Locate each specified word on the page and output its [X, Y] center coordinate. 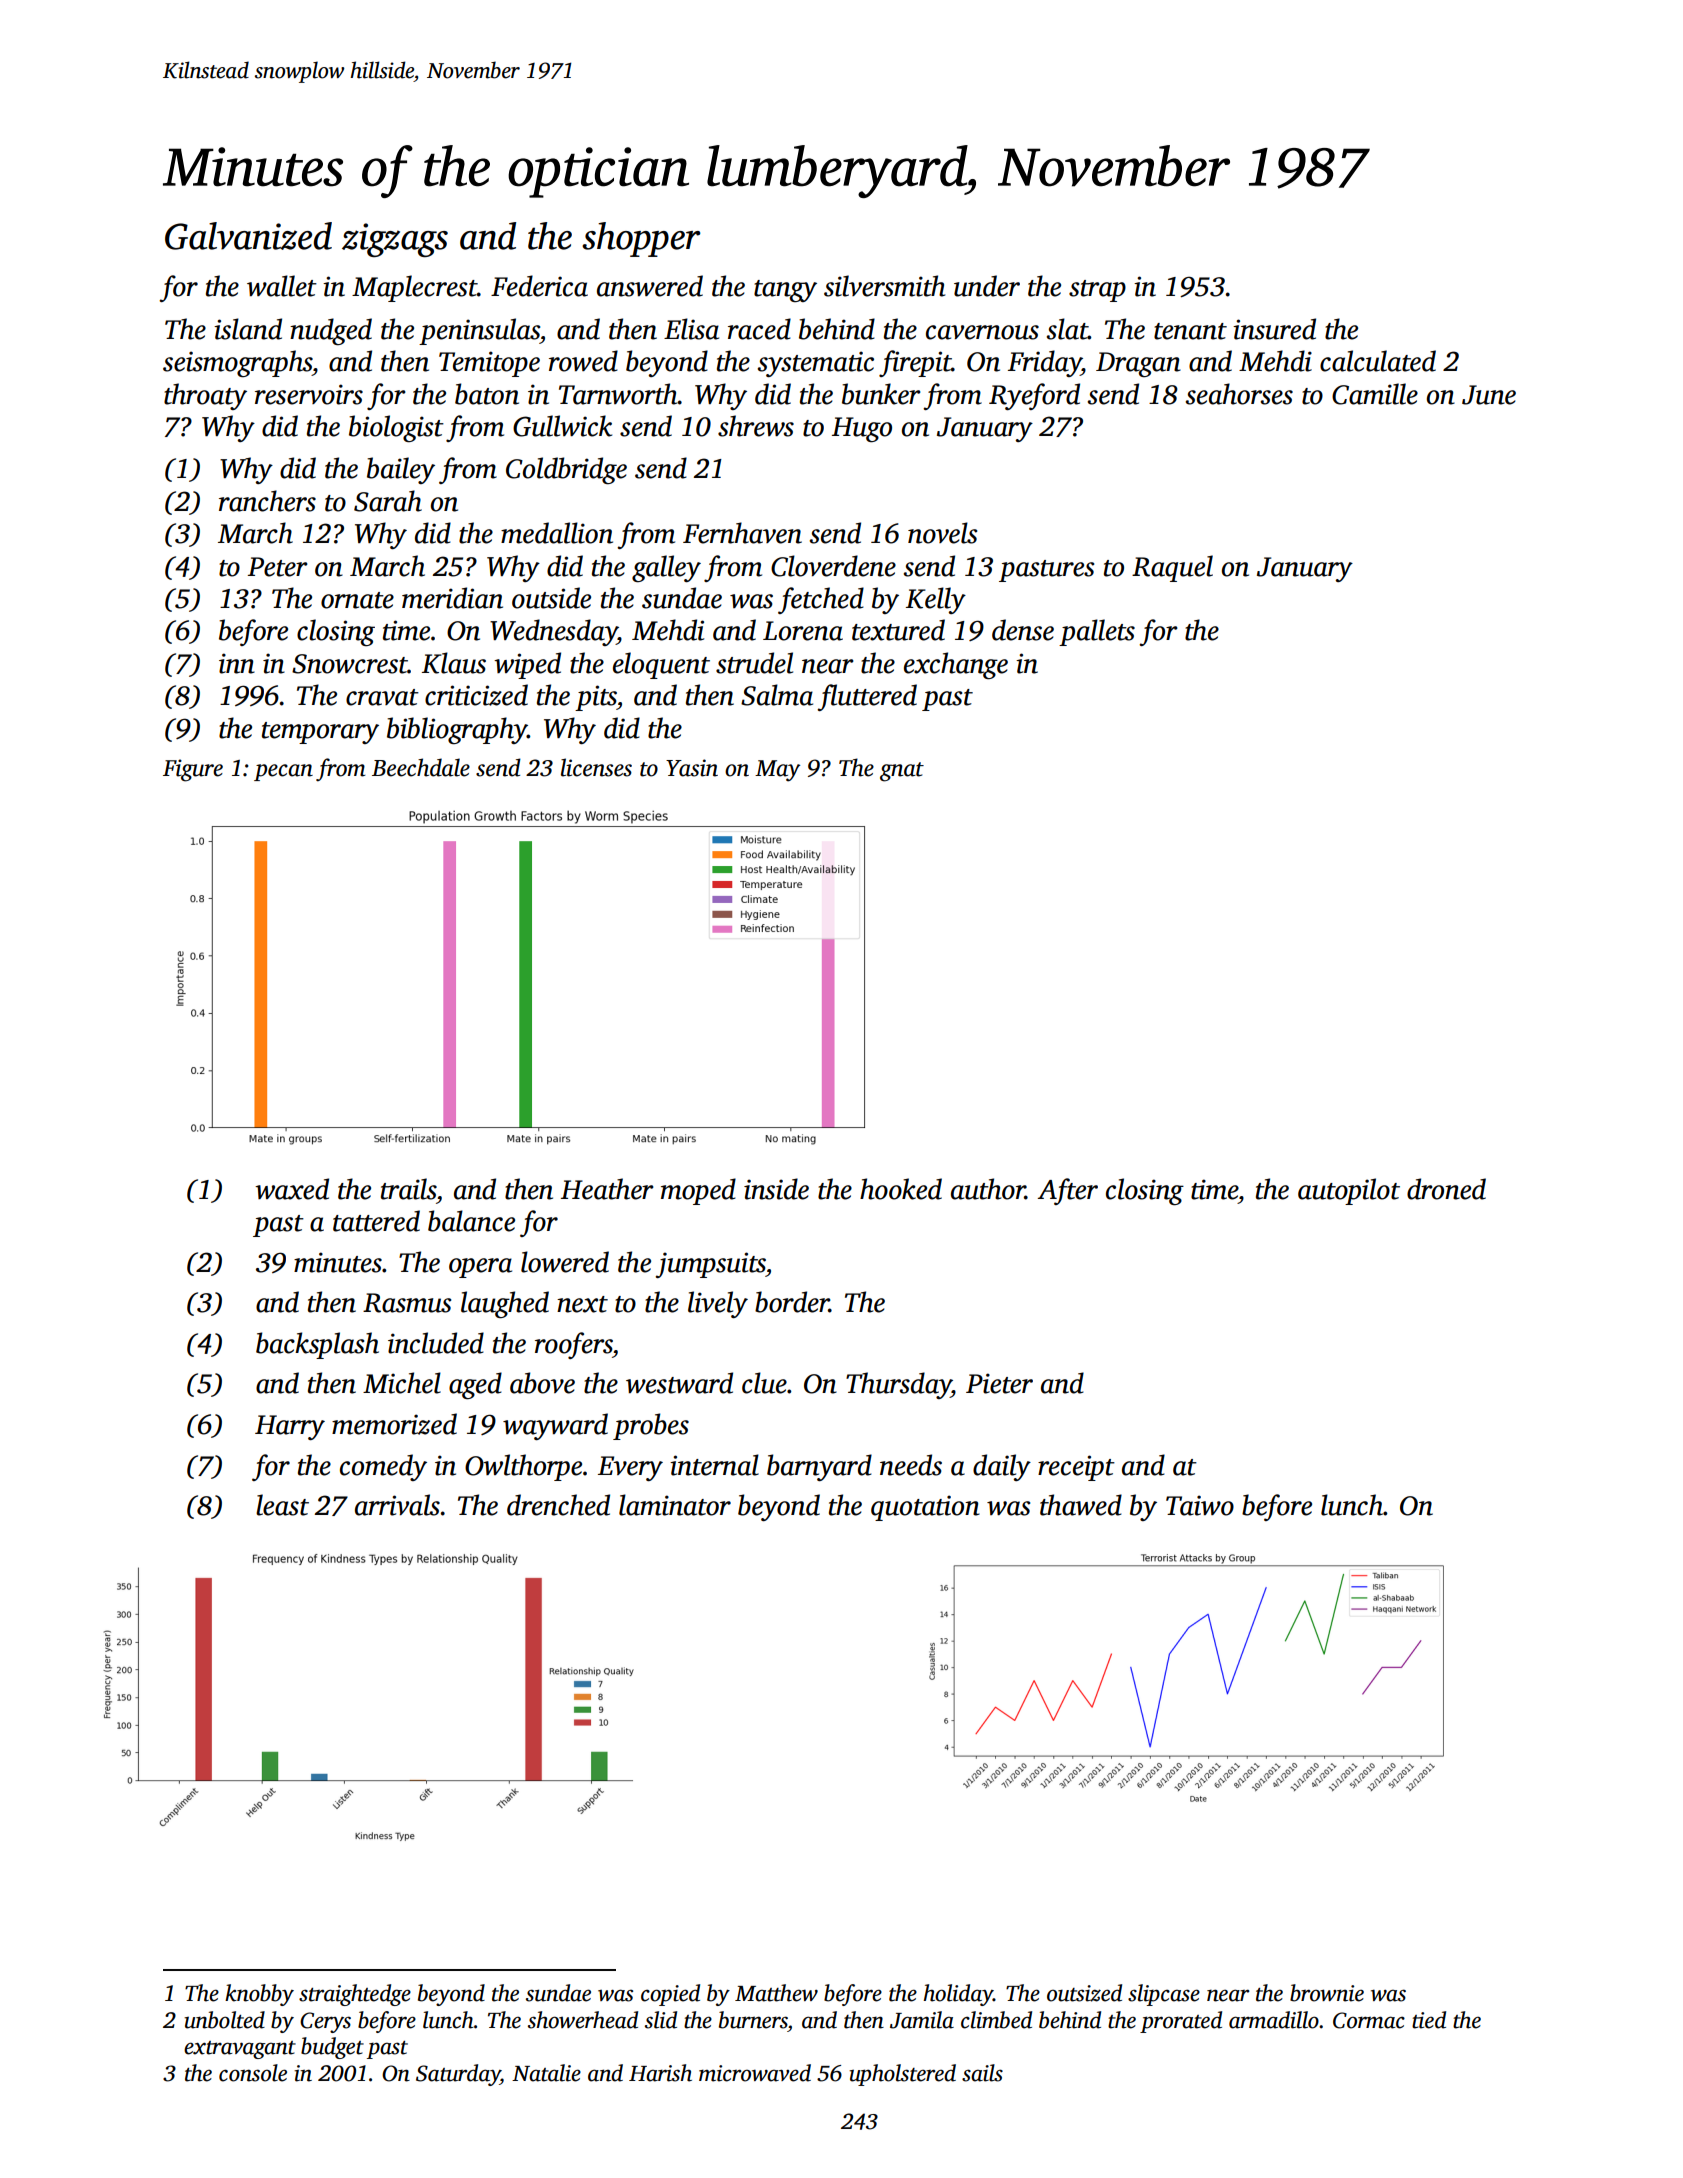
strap [1097, 291]
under [987, 286]
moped [698, 1191]
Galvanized [248, 236]
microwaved [755, 2073]
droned [1446, 1189]
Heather [607, 1189]
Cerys [325, 2022]
